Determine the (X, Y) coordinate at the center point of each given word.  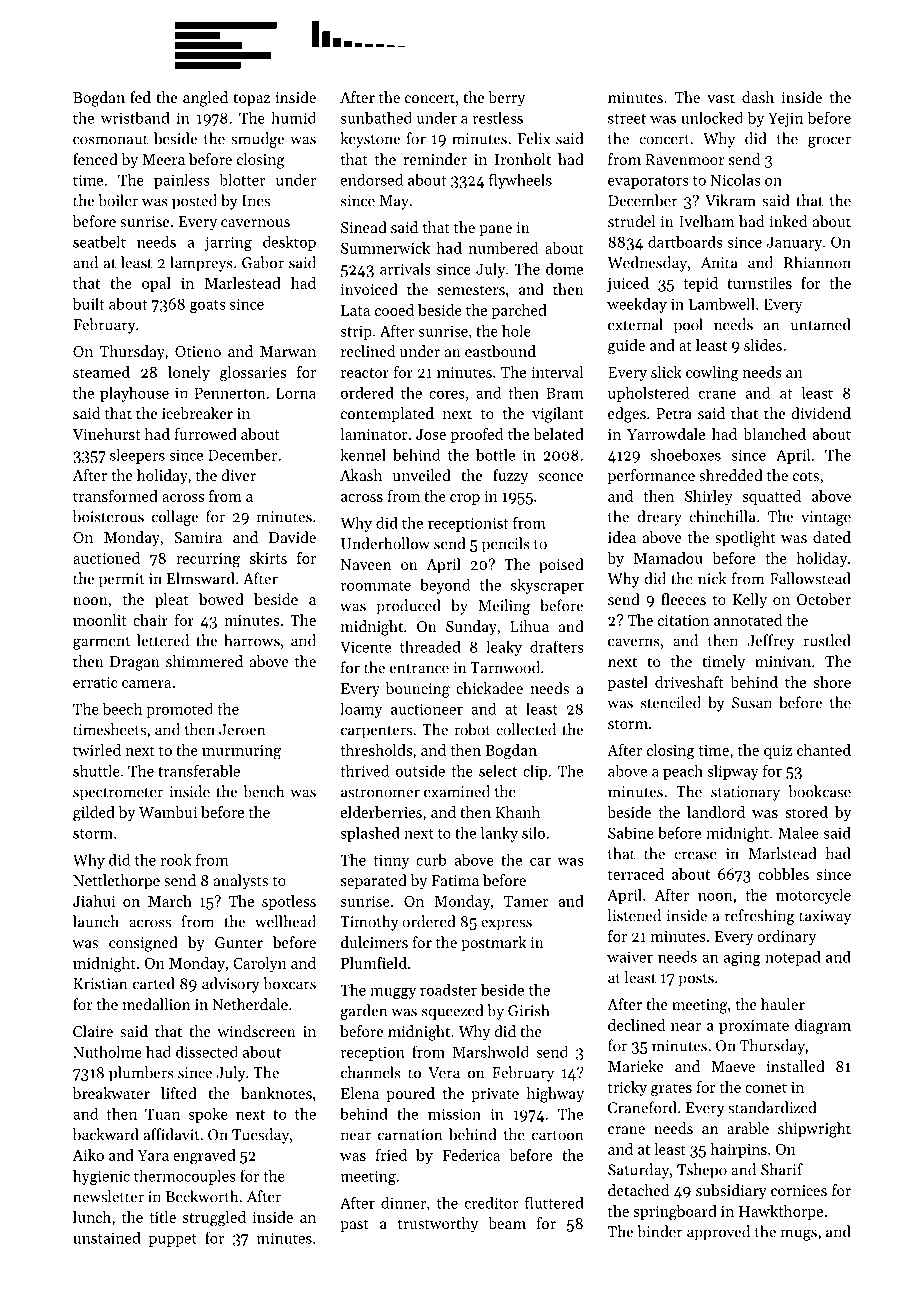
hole (516, 330)
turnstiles (759, 283)
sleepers (137, 456)
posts (696, 980)
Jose (431, 434)
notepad (793, 958)
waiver (630, 957)
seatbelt (99, 242)
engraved (204, 1157)
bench (263, 791)
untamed (821, 324)
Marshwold (491, 1052)
